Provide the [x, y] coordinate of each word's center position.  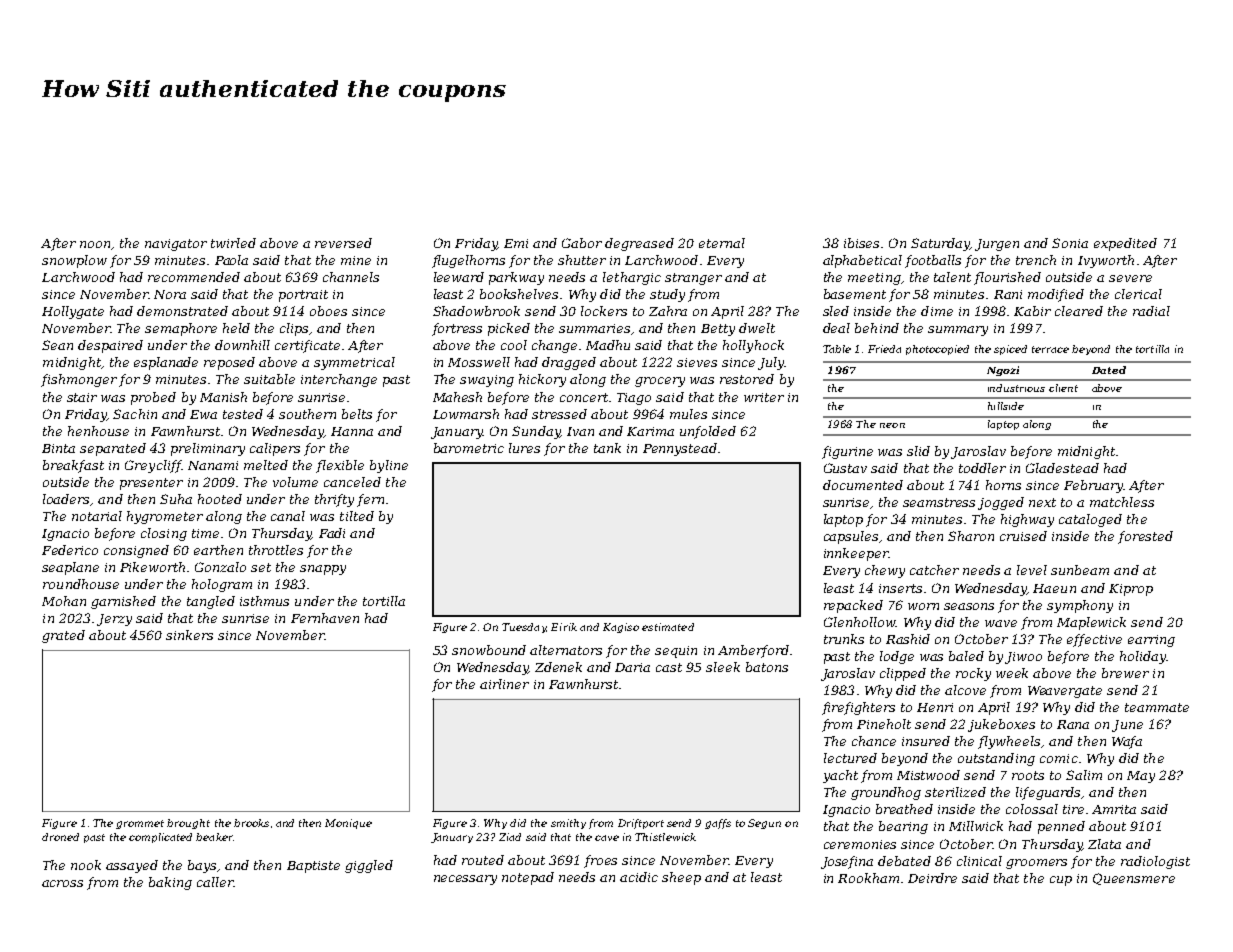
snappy [323, 570]
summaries [594, 328]
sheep [681, 878]
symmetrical [354, 363]
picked [509, 329]
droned [60, 837]
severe [1130, 278]
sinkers [189, 635]
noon [95, 244]
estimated [668, 627]
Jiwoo [1023, 658]
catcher [934, 570]
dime [937, 311]
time [205, 533]
